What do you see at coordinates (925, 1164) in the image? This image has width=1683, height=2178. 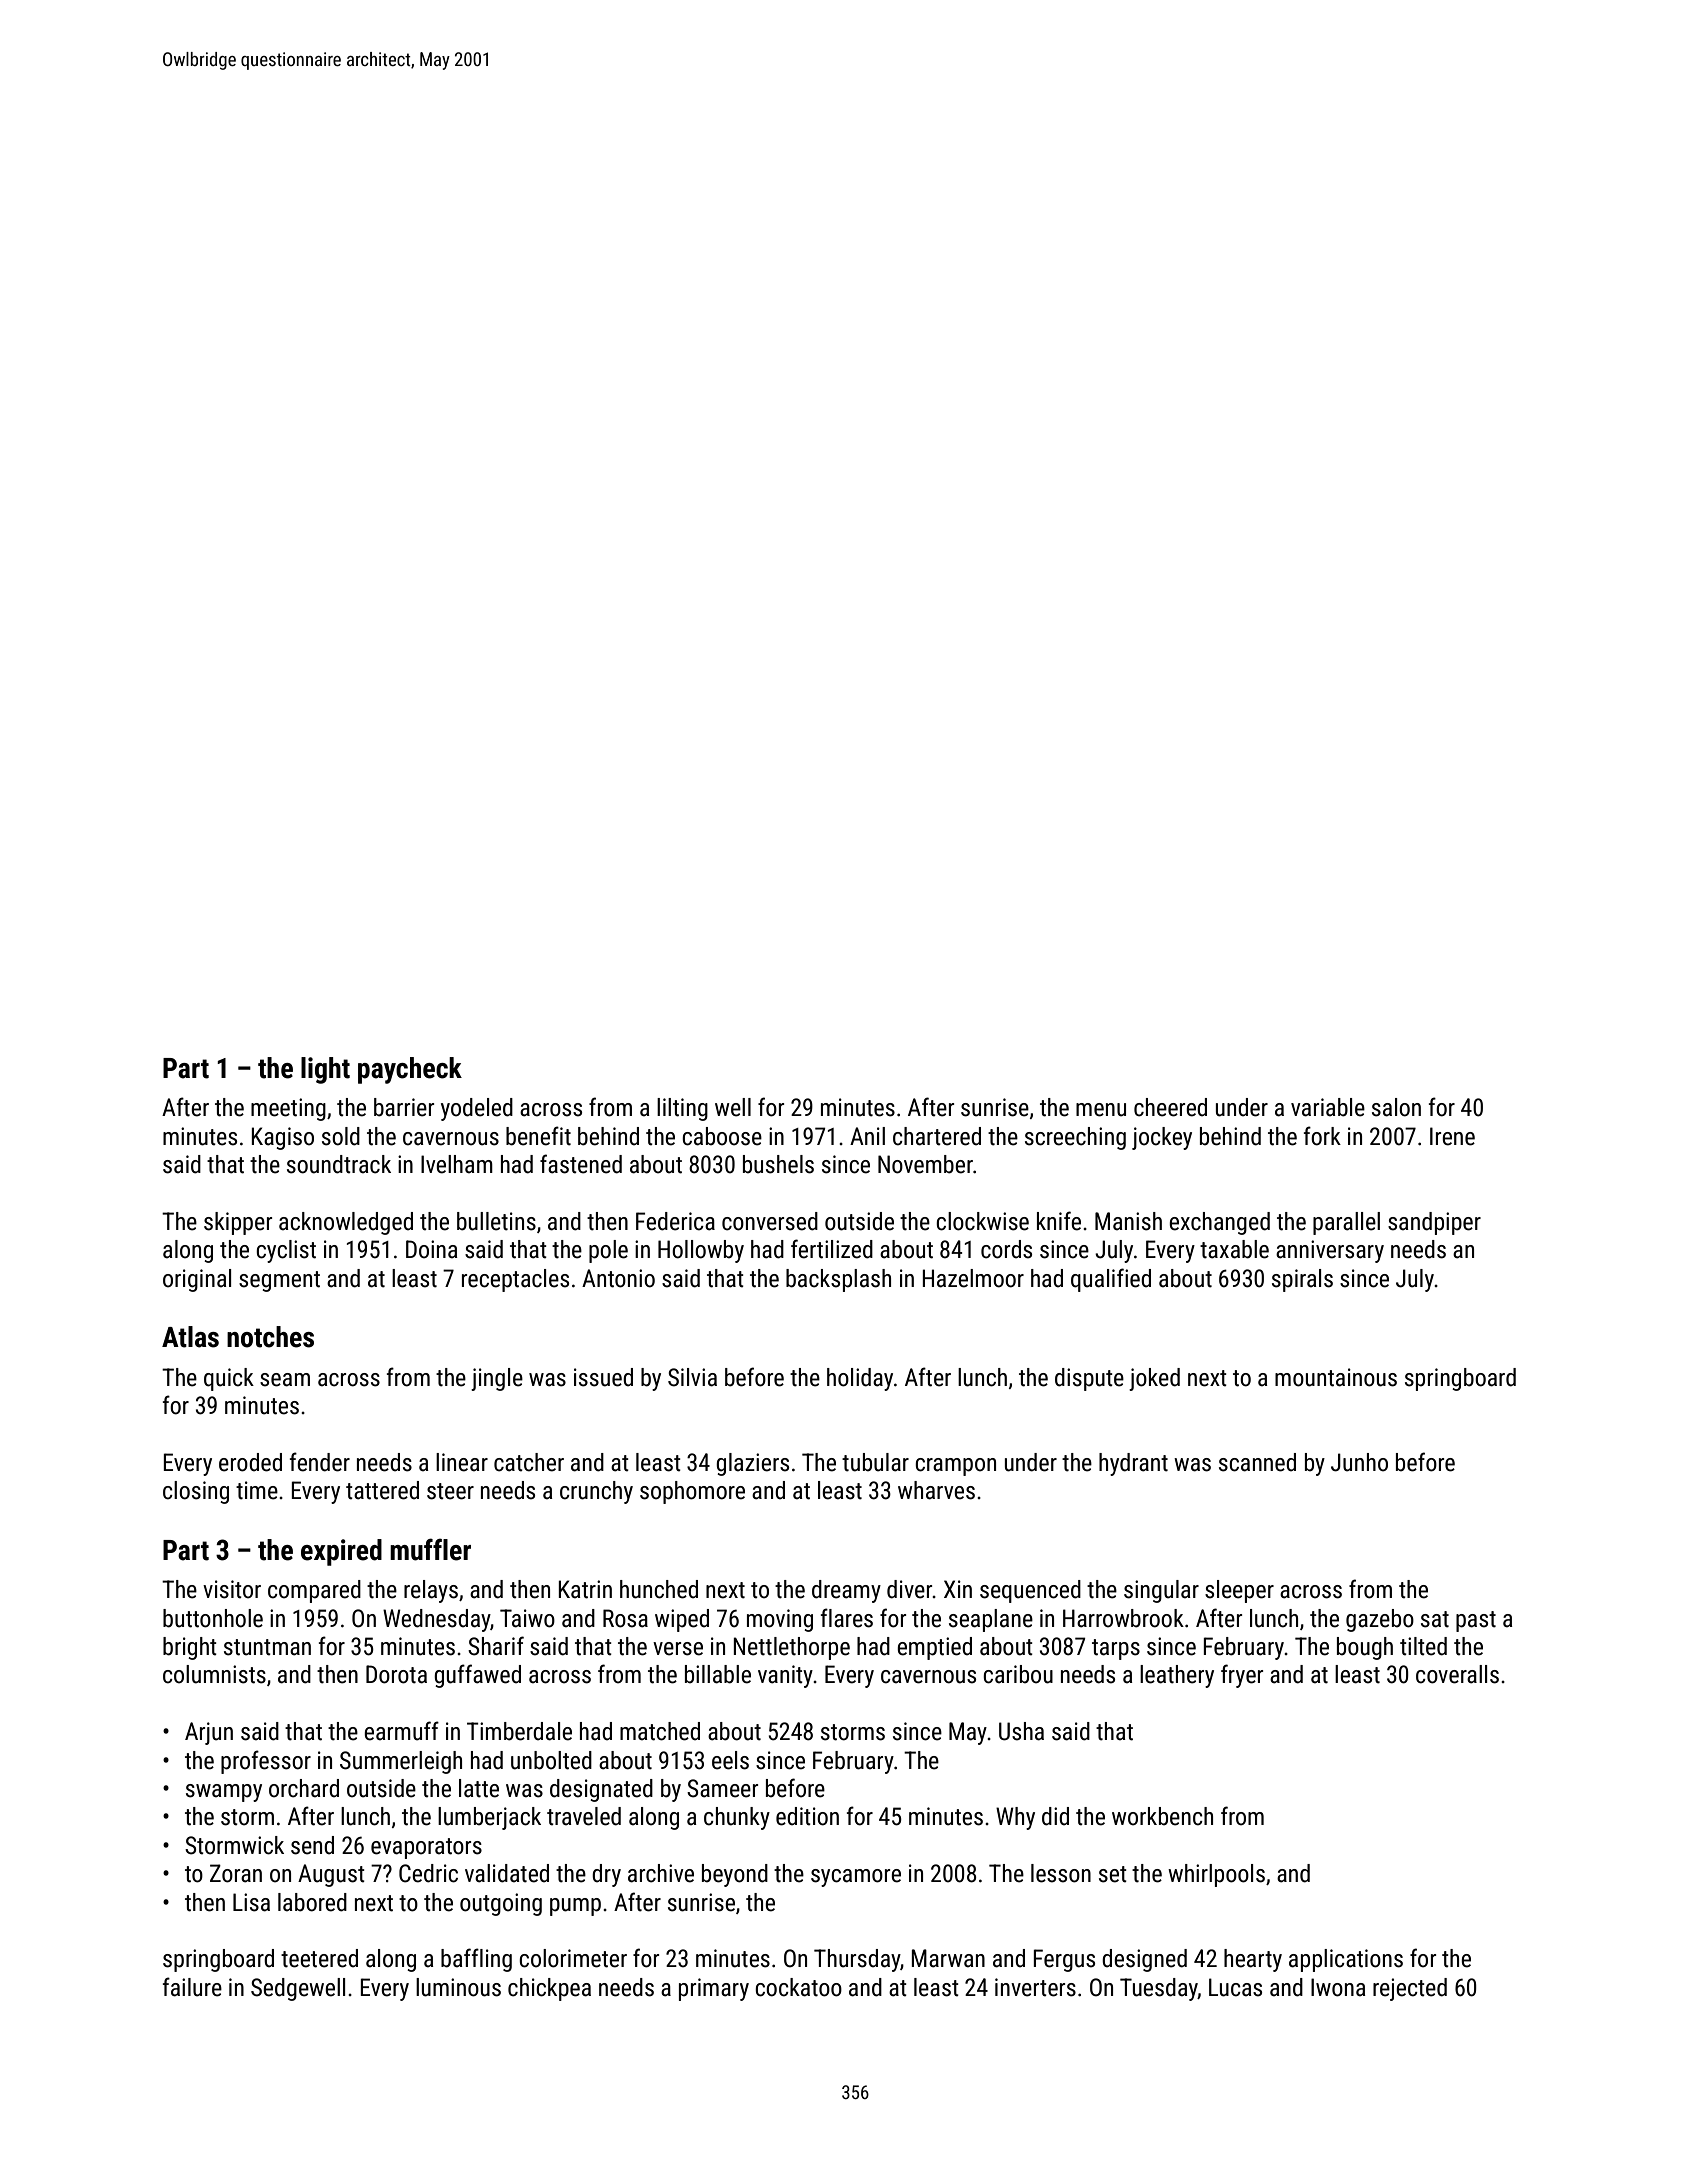 I see `November` at bounding box center [925, 1164].
